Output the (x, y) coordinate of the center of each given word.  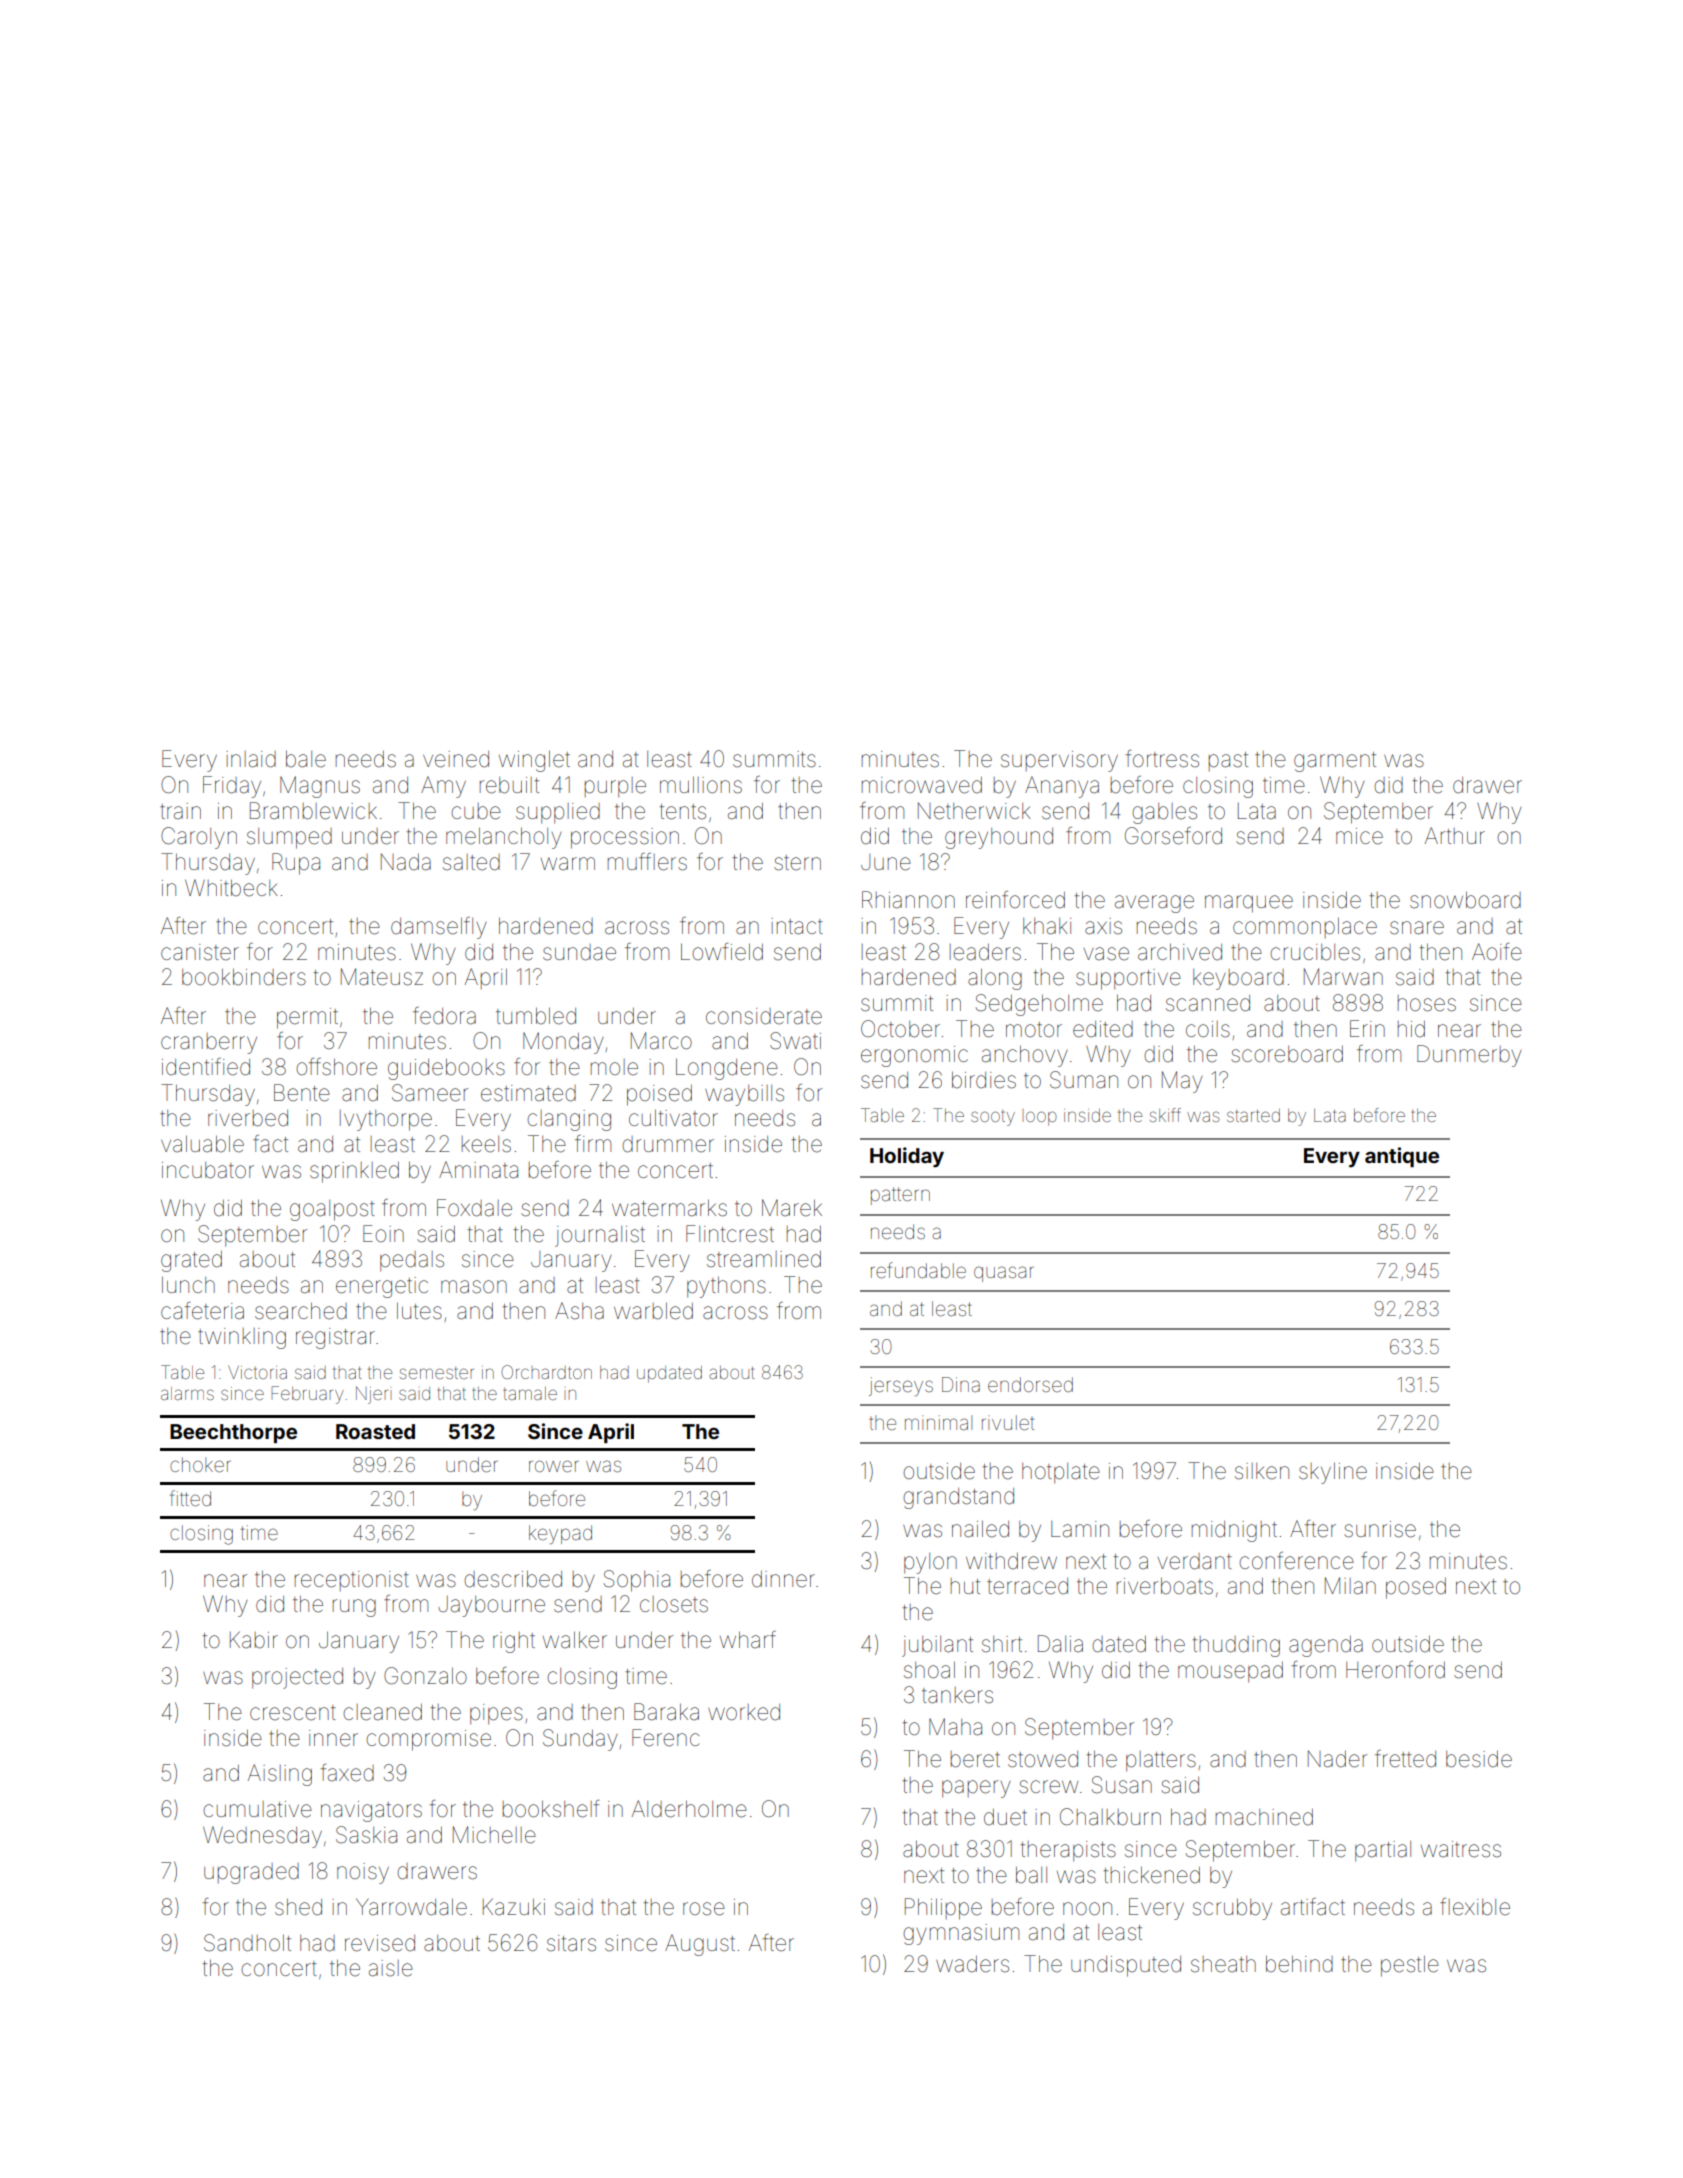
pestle (1410, 1966)
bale (306, 759)
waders (972, 1964)
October (900, 1029)
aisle (391, 1968)
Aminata (478, 1170)
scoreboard (1287, 1054)
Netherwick (974, 811)
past (1228, 761)
